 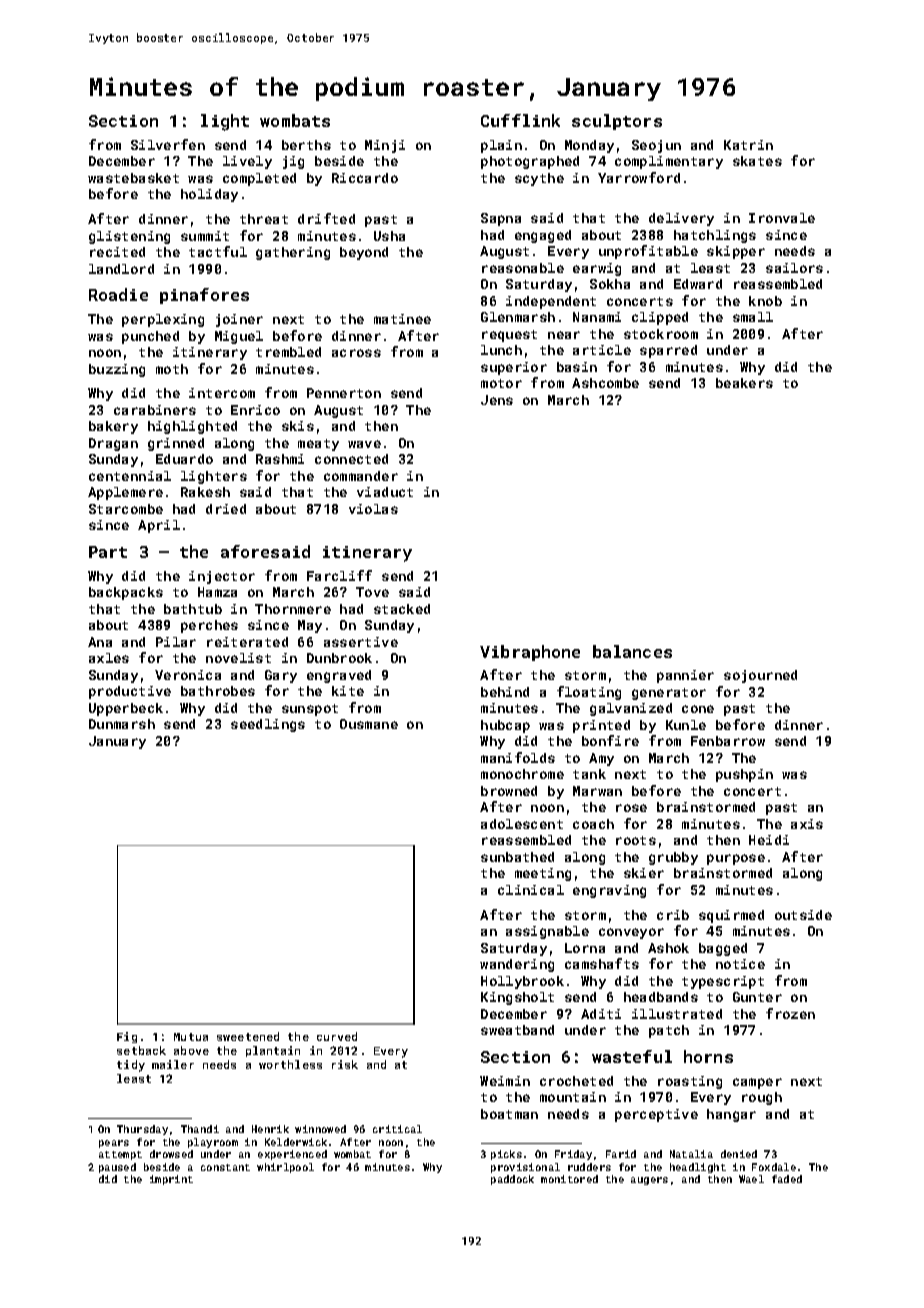 What do you see at coordinates (807, 824) in the image?
I see `axis` at bounding box center [807, 824].
